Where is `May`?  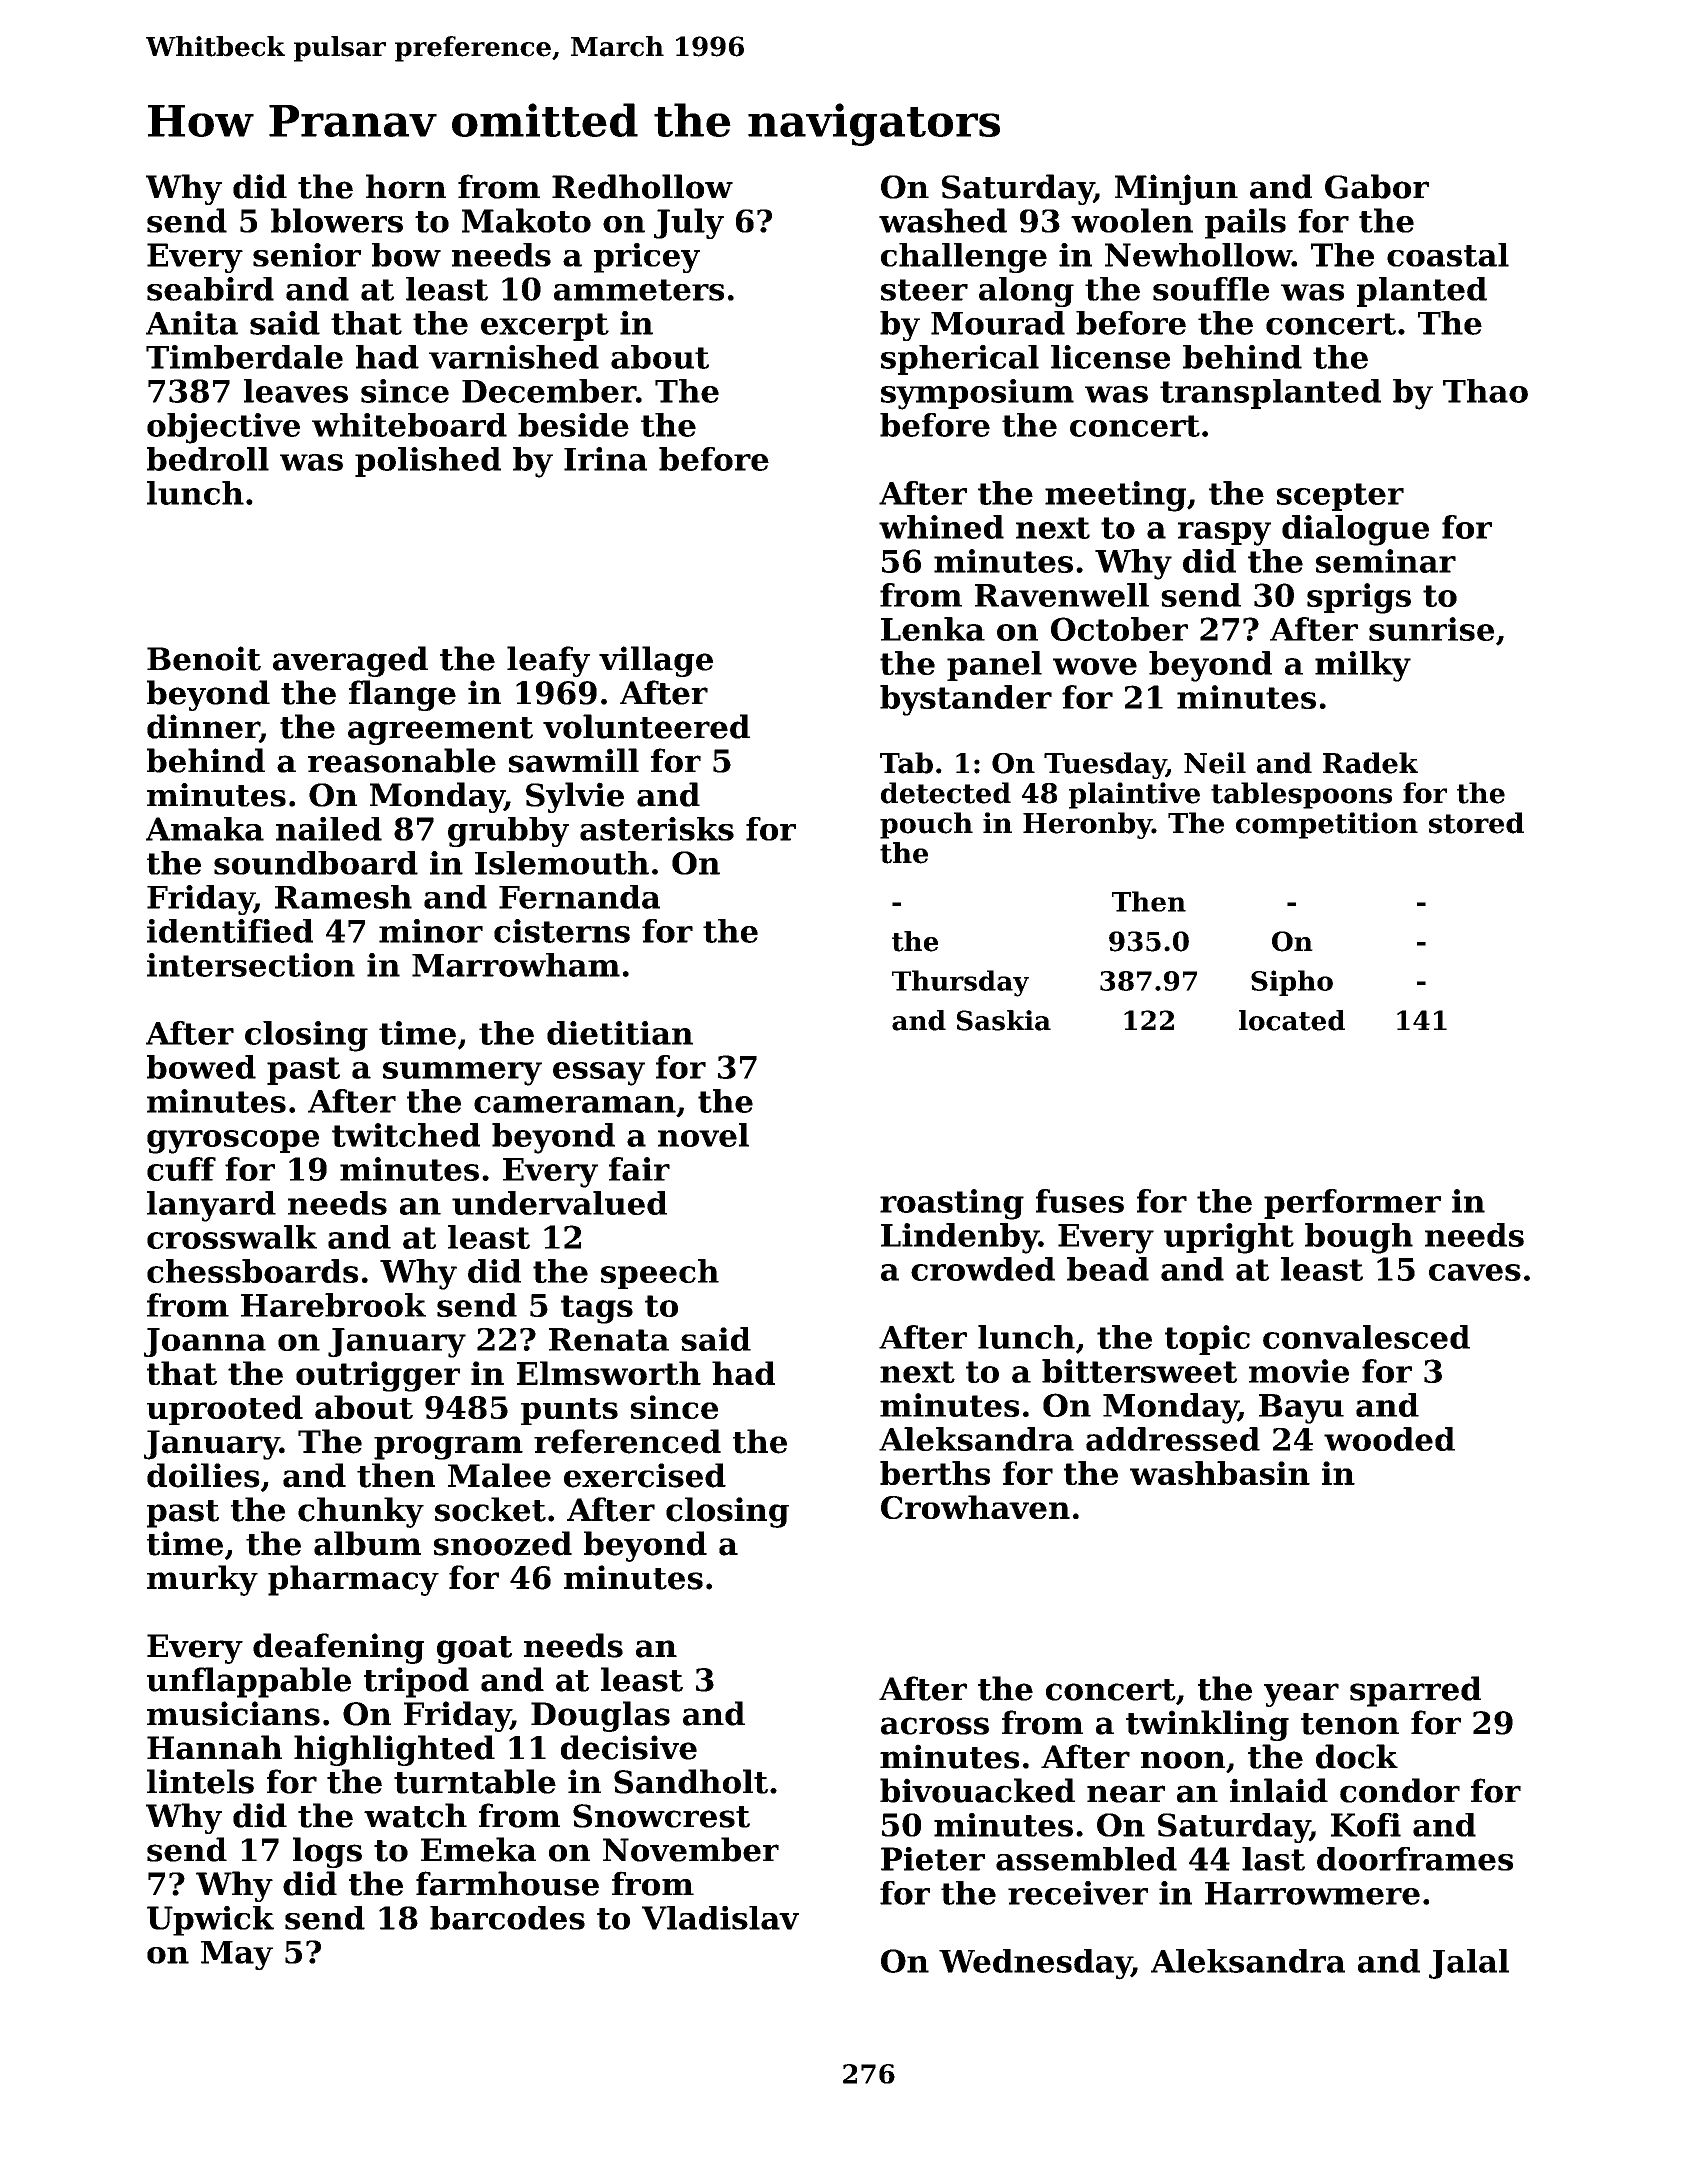
May is located at coordinates (237, 1955).
